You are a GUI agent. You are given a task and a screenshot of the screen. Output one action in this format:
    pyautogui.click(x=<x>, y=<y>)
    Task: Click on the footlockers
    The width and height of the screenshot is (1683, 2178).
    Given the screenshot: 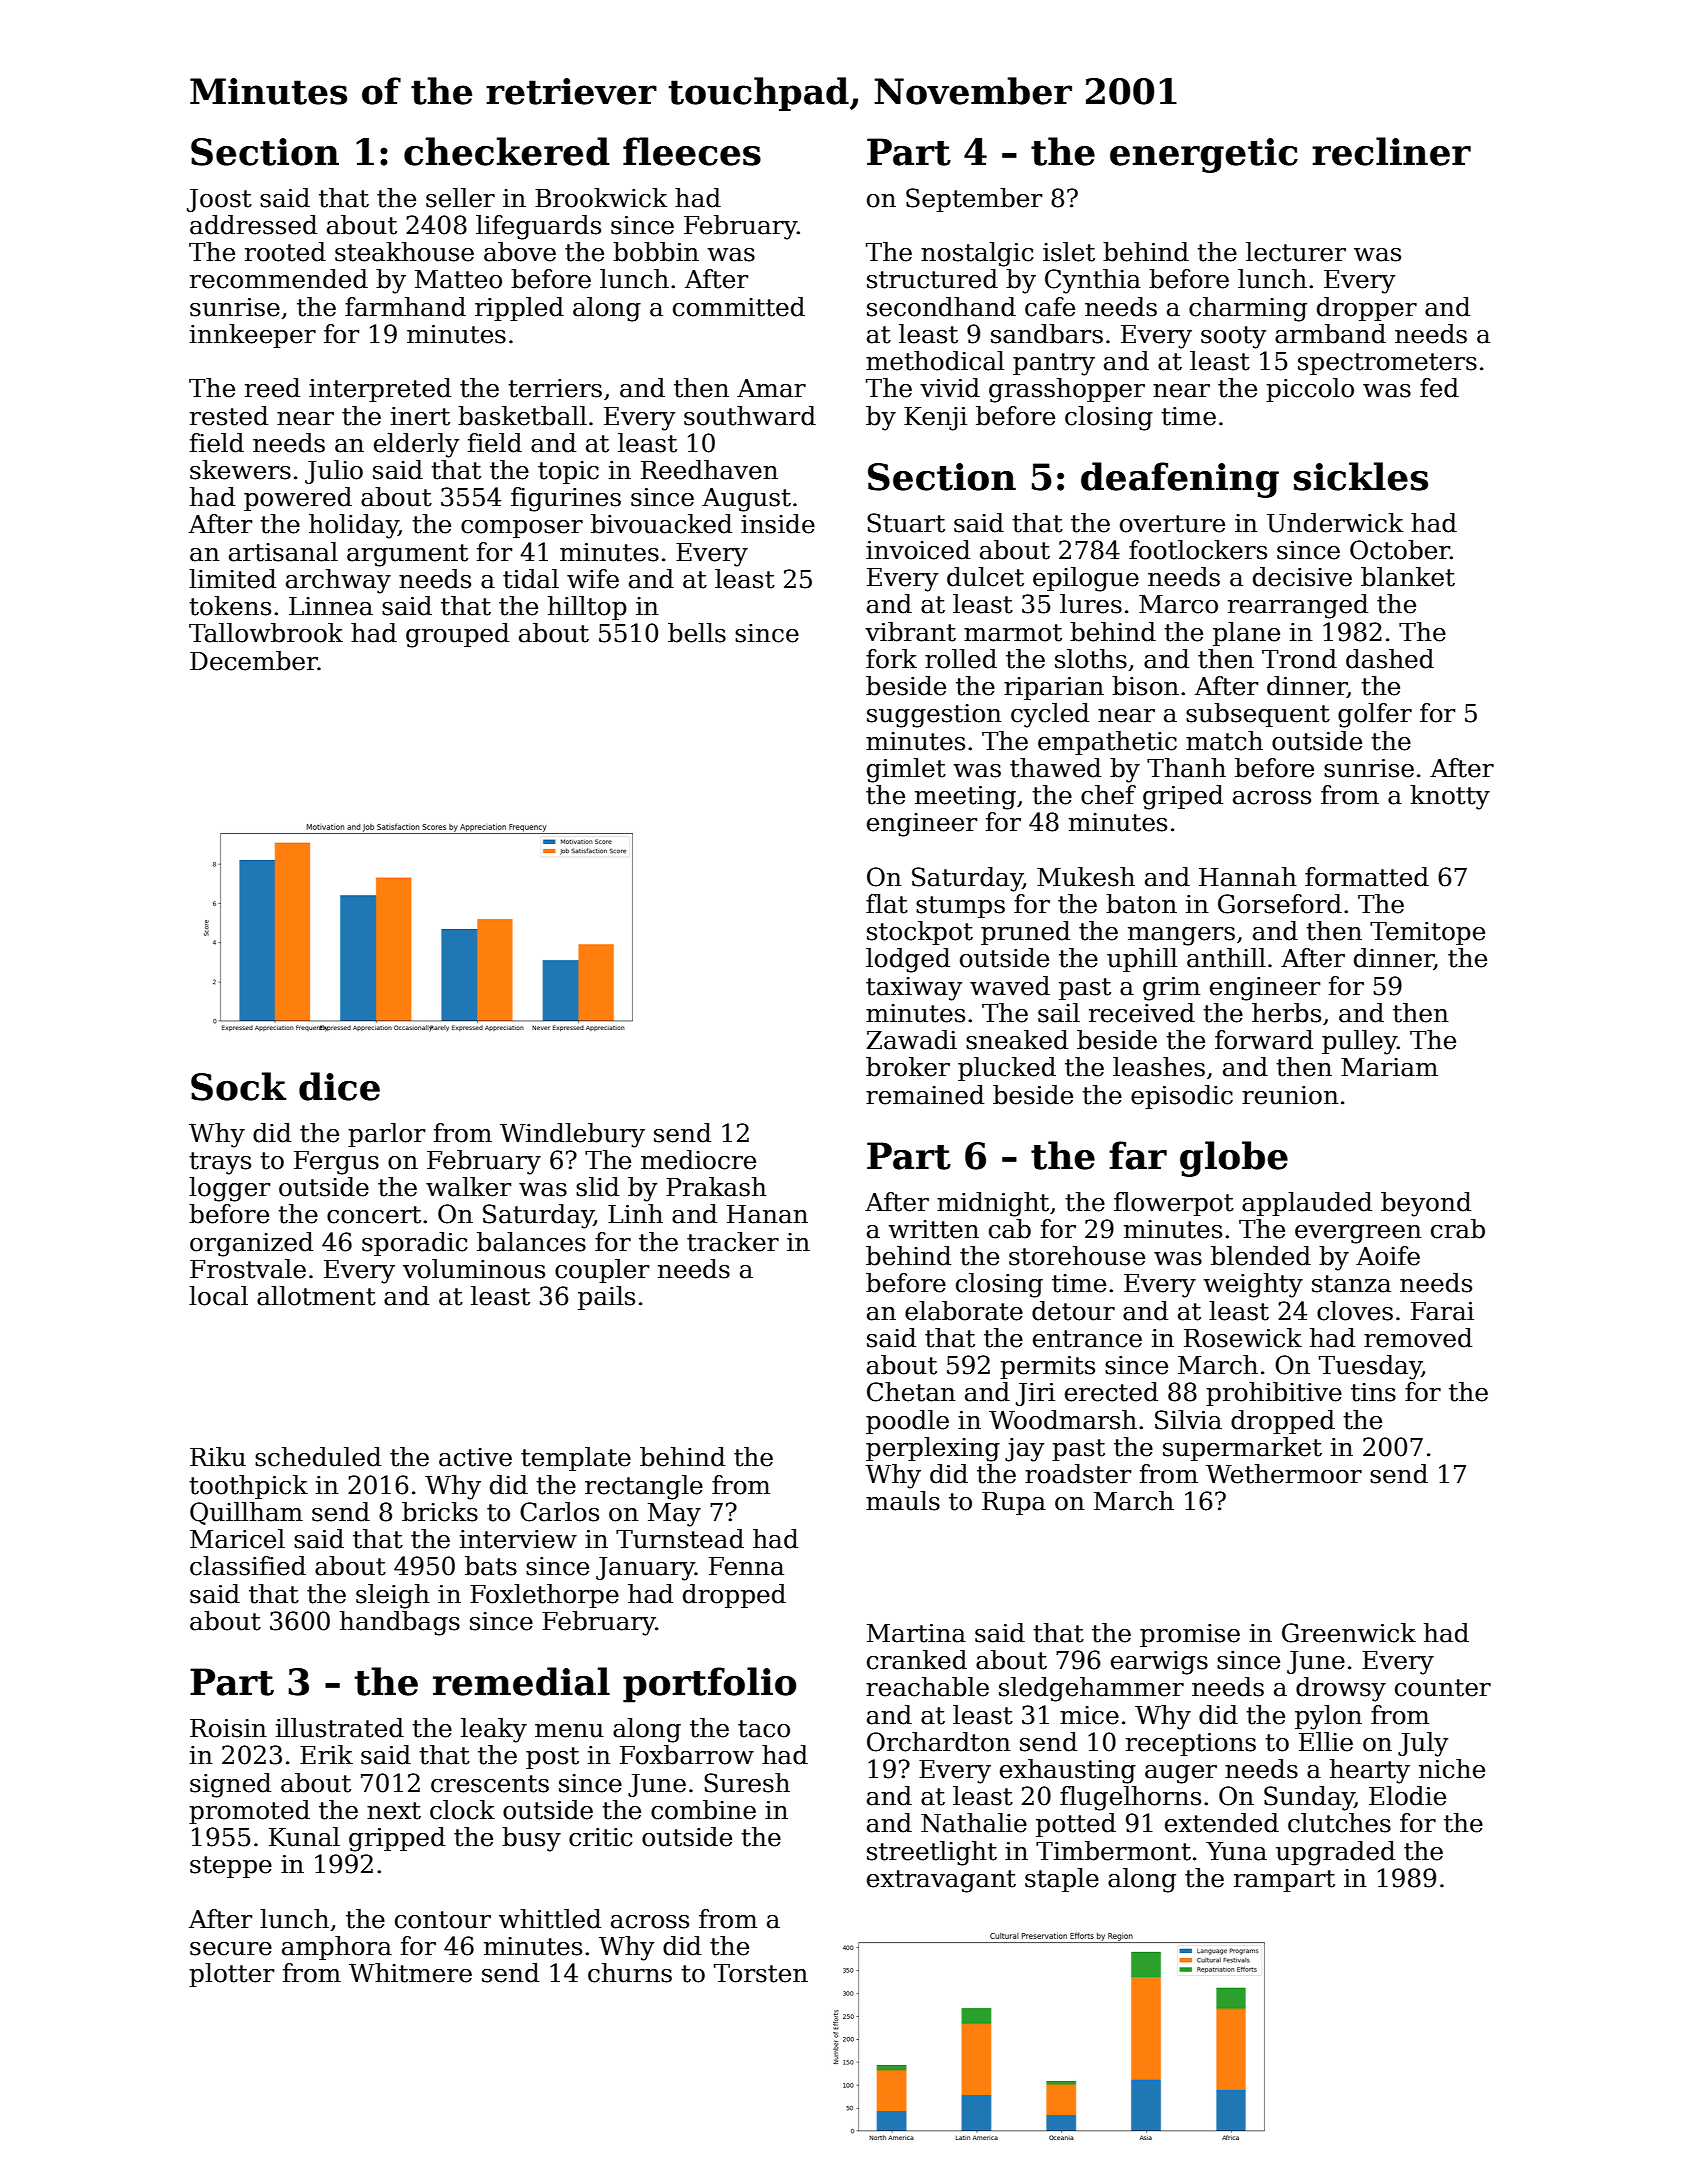 What is the action you would take?
    pyautogui.click(x=1198, y=550)
